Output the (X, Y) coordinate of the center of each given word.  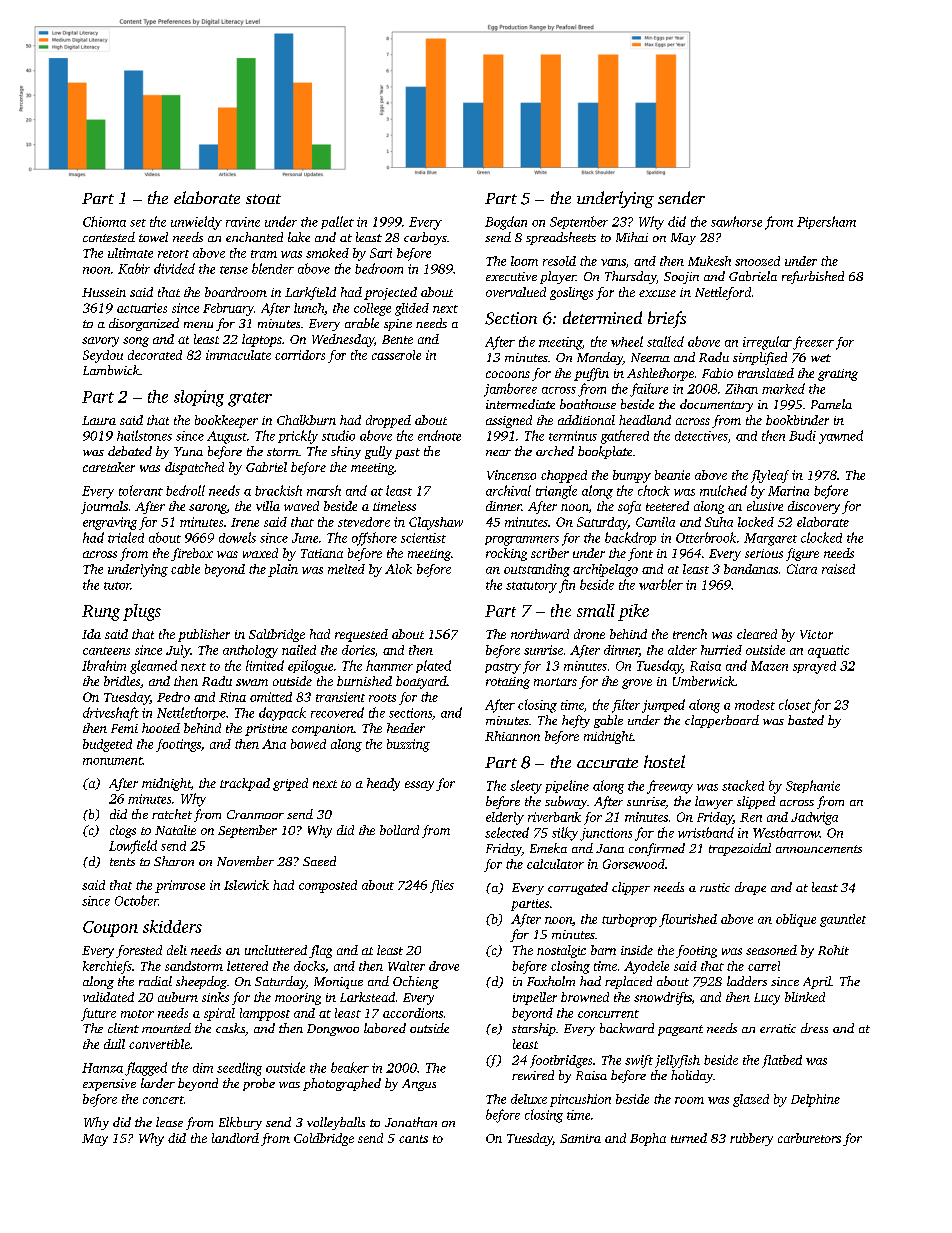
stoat (263, 199)
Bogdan (506, 223)
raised (838, 569)
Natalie (175, 830)
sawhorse (736, 221)
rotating (508, 683)
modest (755, 705)
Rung (101, 613)
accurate (607, 763)
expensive (109, 1085)
